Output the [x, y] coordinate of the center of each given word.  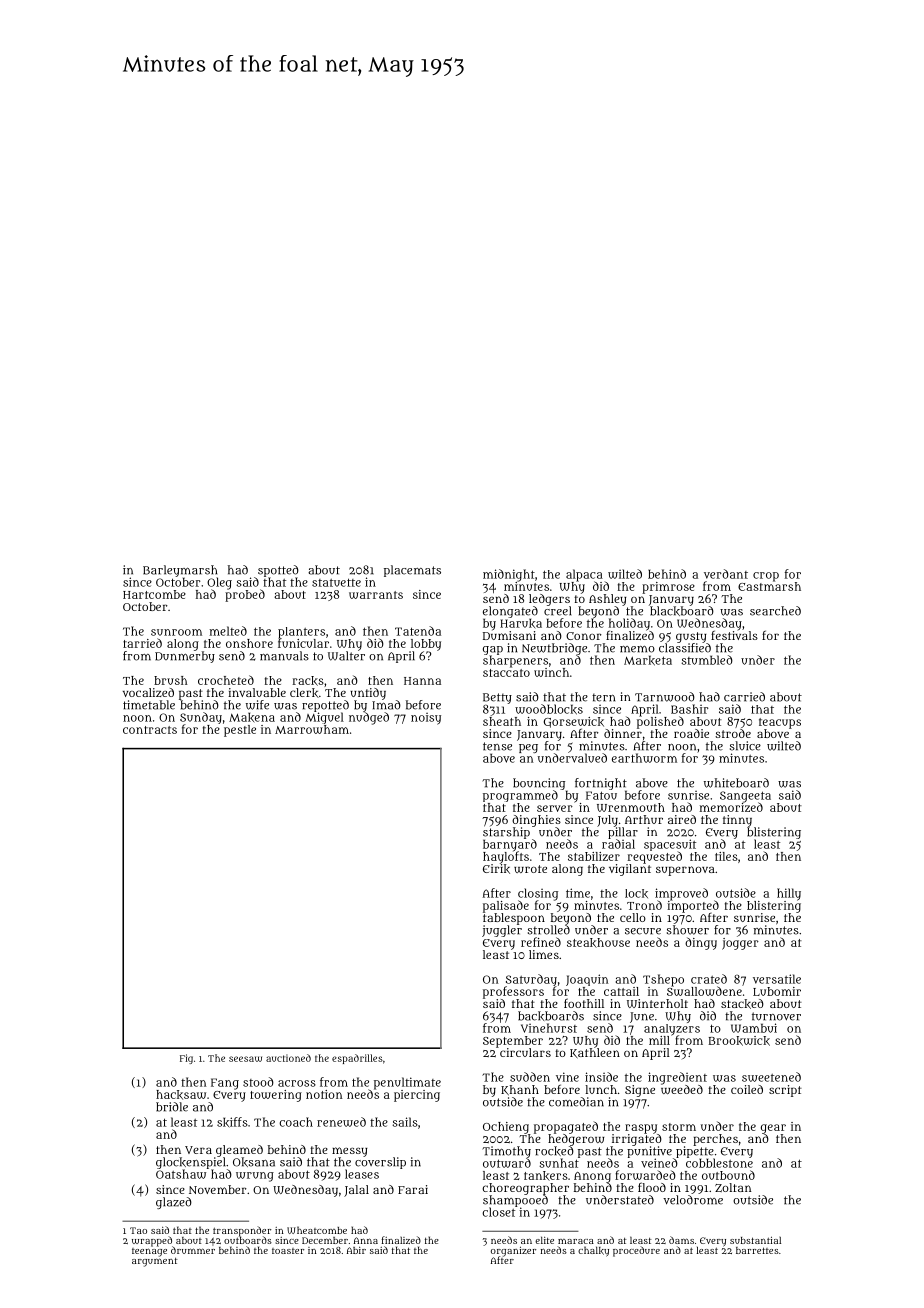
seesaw [245, 1059]
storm [679, 1127]
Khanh [520, 1090]
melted [228, 631]
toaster [288, 1251]
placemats [412, 571]
